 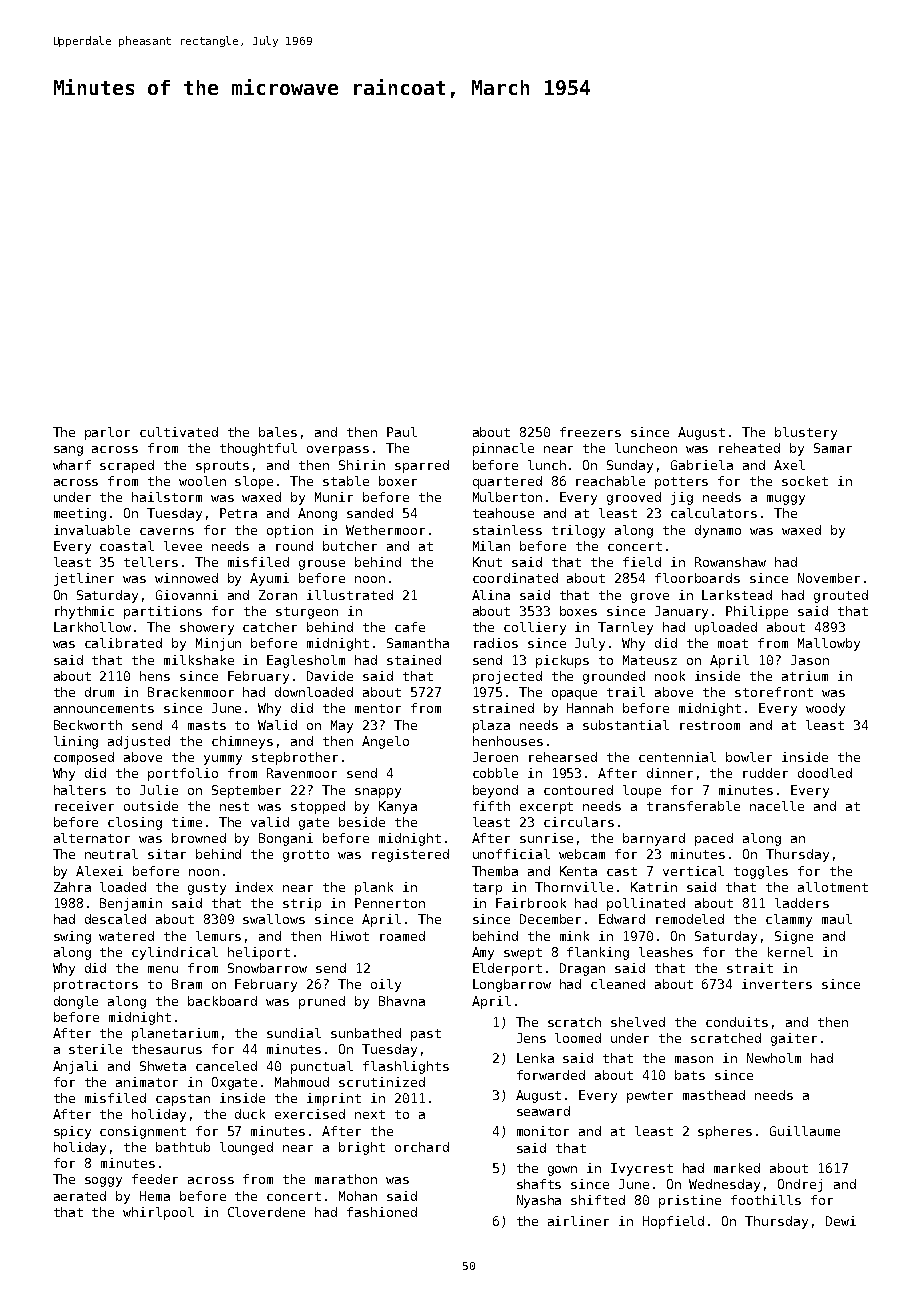 What do you see at coordinates (833, 887) in the screenshot?
I see `allotment` at bounding box center [833, 887].
